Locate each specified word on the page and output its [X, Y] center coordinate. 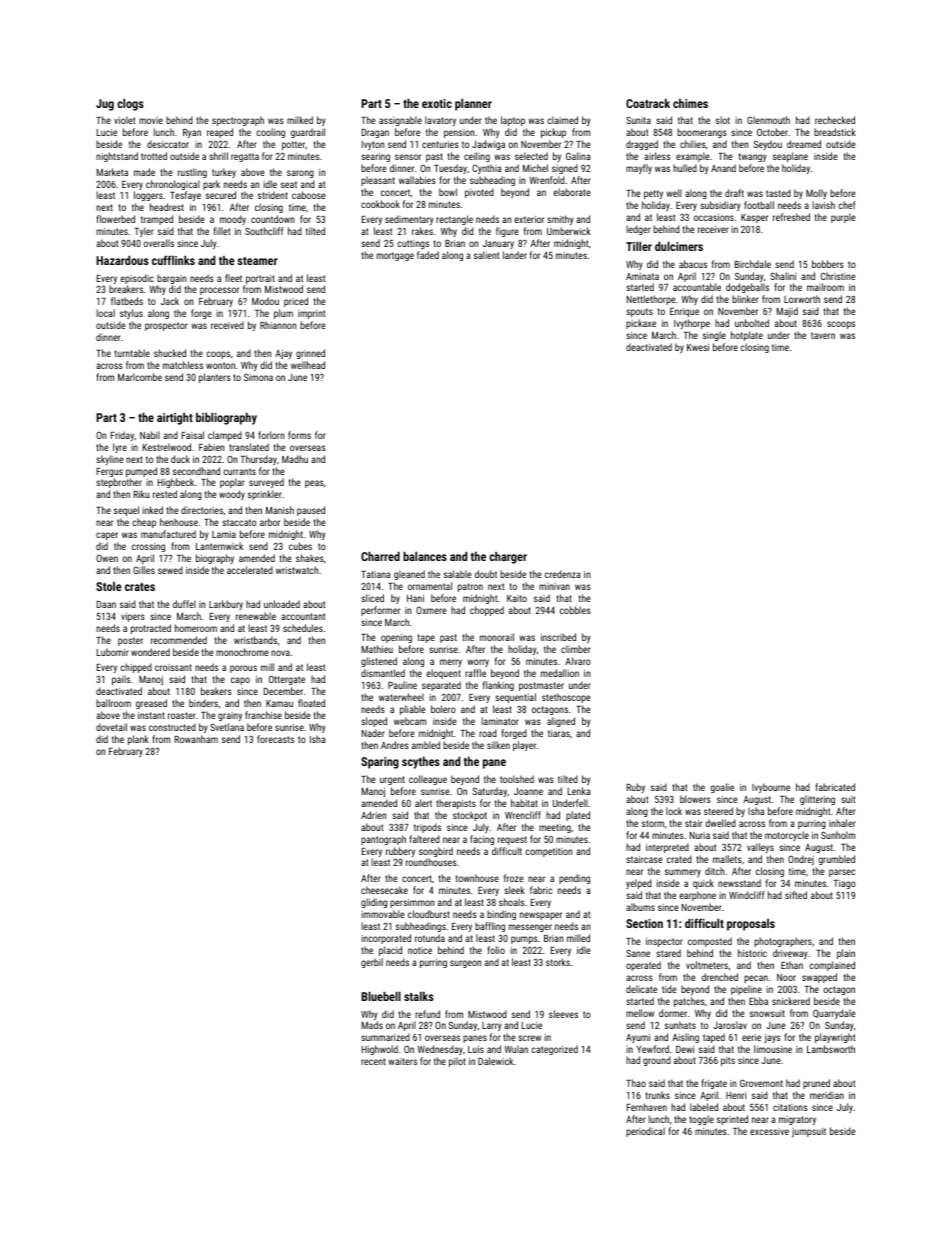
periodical [645, 1132]
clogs [130, 104]
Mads [372, 1025]
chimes [690, 103]
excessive [769, 1131]
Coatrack [648, 103]
